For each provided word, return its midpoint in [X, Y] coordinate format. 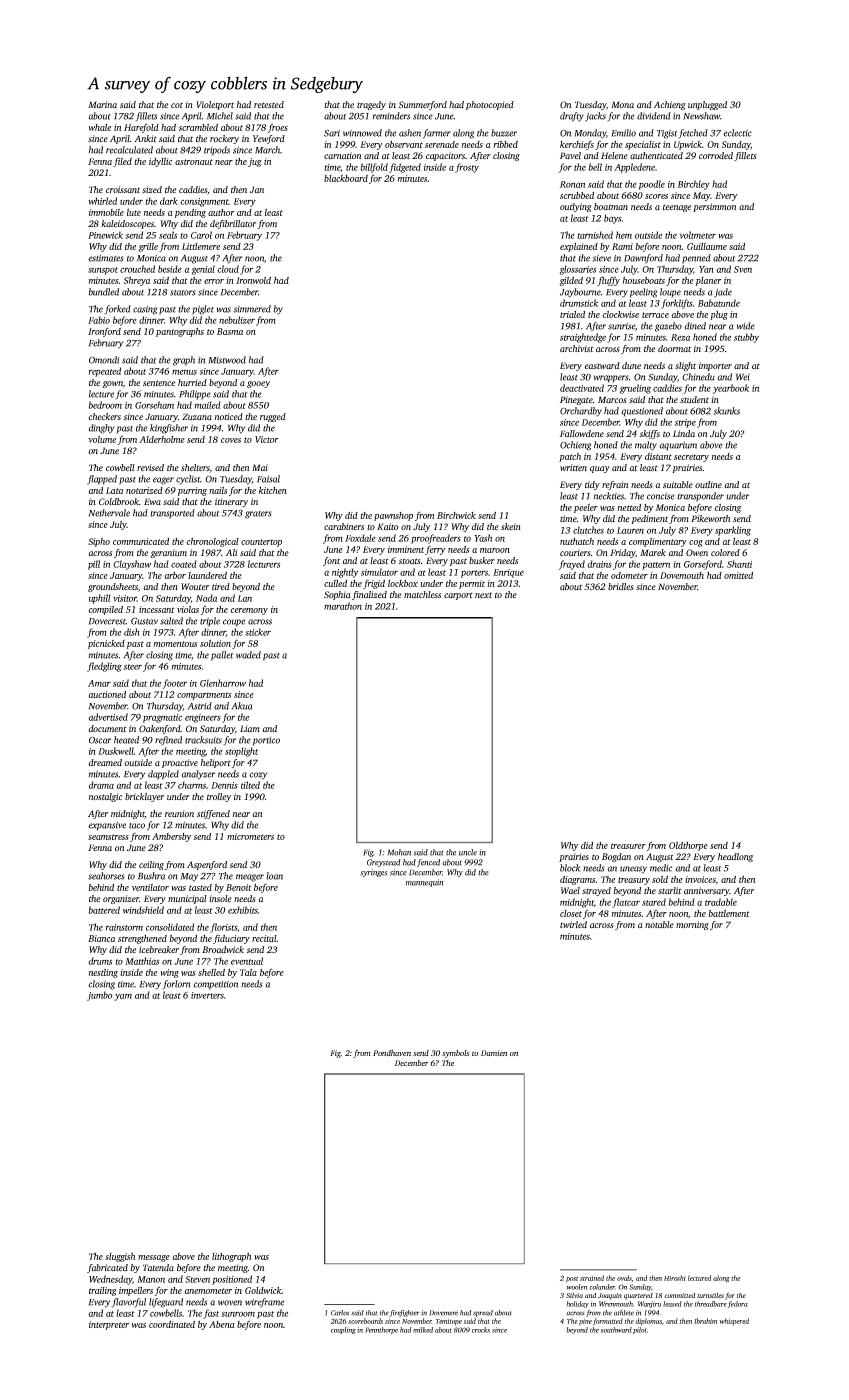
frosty [467, 168]
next [483, 595]
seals [168, 235]
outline [708, 484]
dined [695, 326]
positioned [232, 1280]
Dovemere [443, 1313]
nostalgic [105, 797]
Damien [494, 1053]
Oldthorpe [688, 846]
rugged [273, 417]
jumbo [100, 996]
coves [231, 440]
